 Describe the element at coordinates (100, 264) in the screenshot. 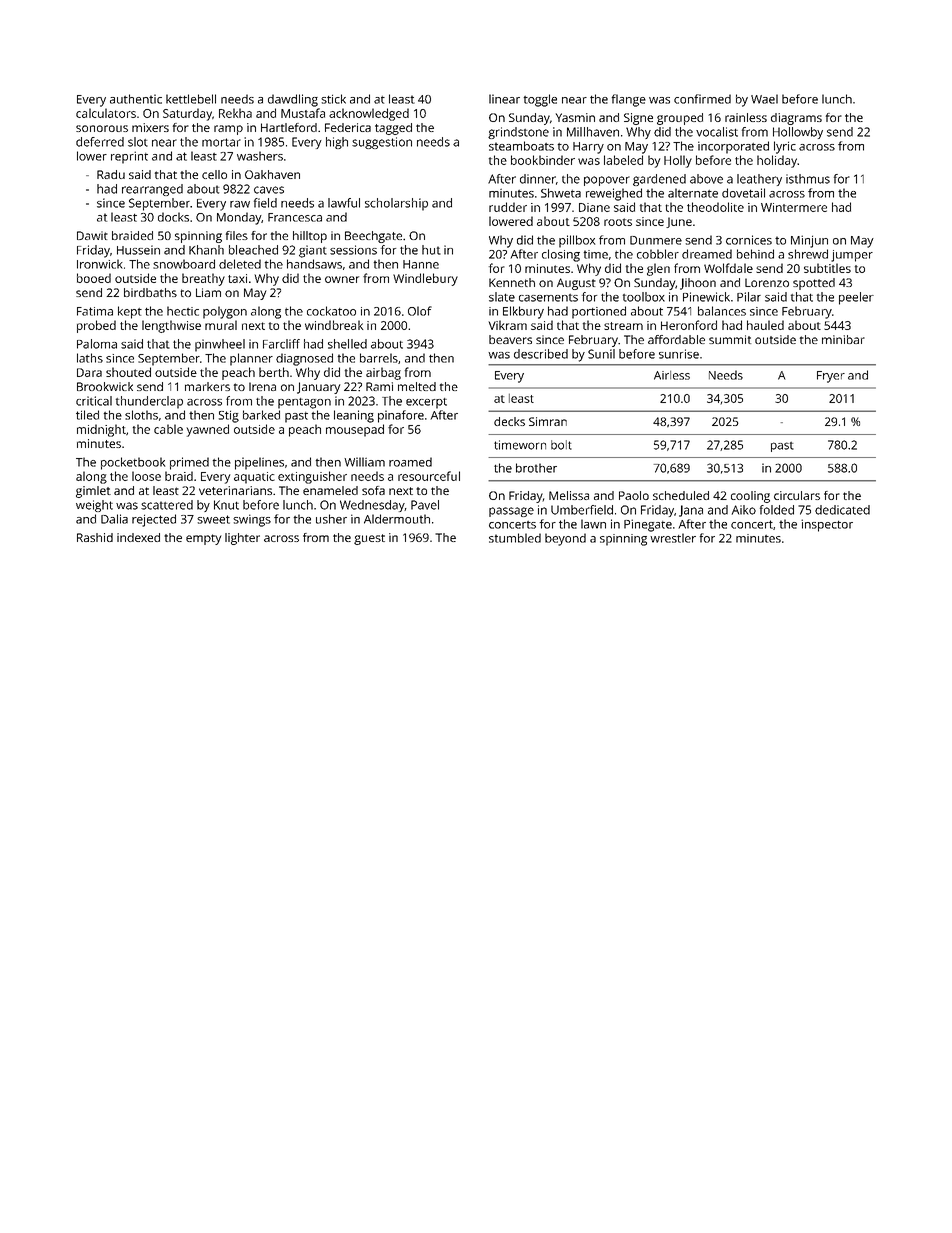

I see `Ironwick` at that location.
